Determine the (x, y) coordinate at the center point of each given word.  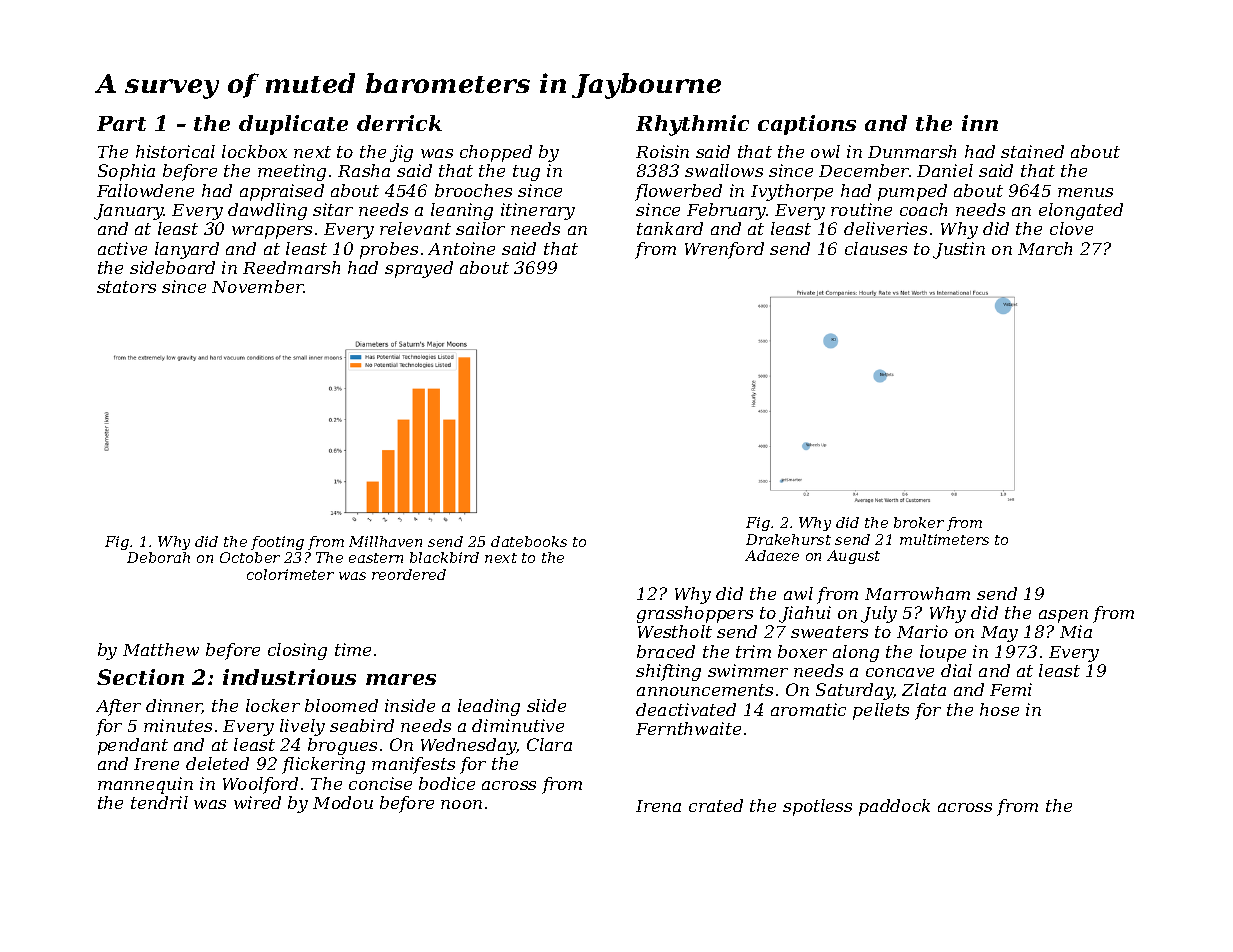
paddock (894, 807)
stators (126, 287)
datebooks (529, 541)
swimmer (748, 670)
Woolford (260, 785)
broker (919, 522)
